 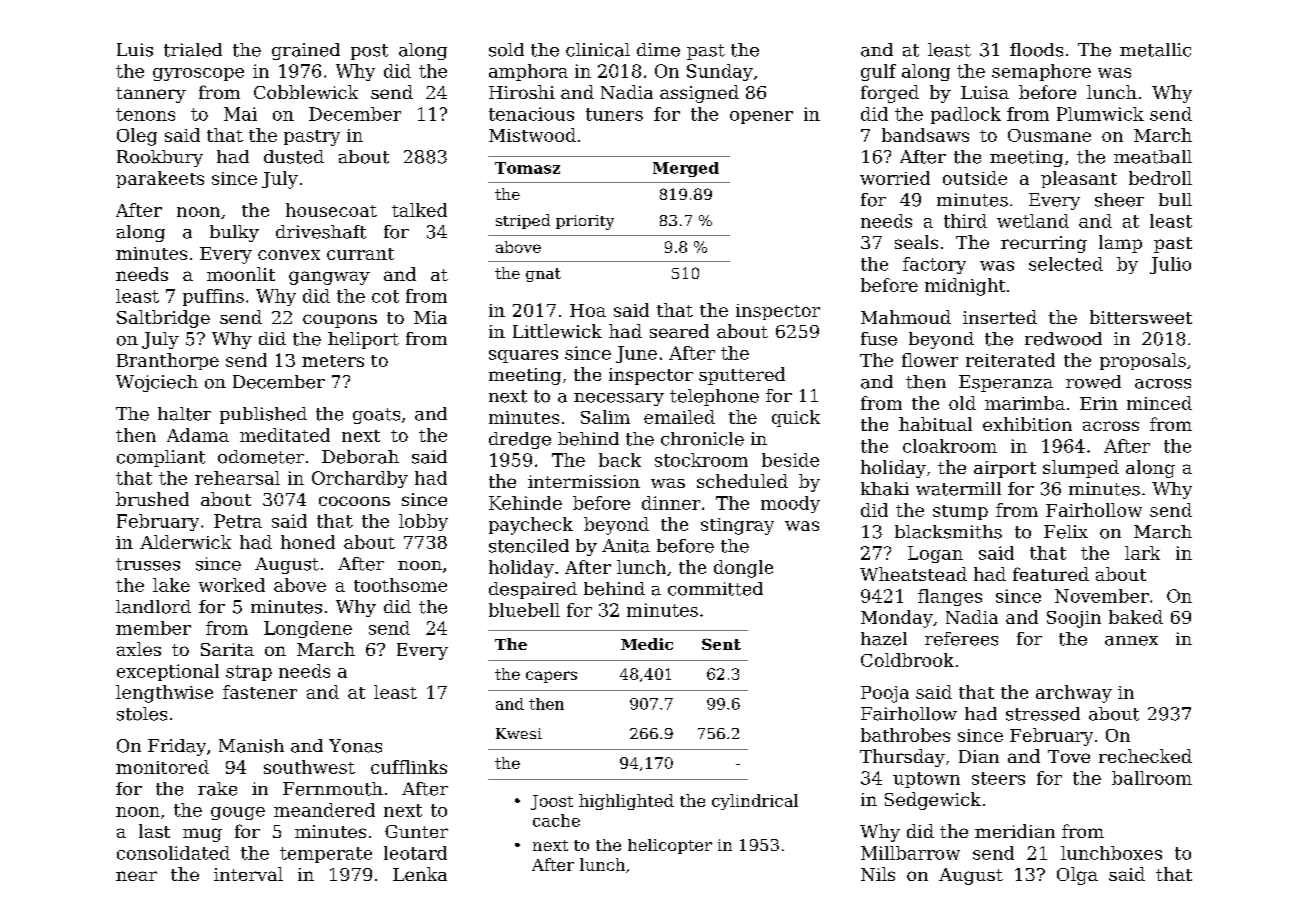 What do you see at coordinates (331, 210) in the document?
I see `housecoat` at bounding box center [331, 210].
